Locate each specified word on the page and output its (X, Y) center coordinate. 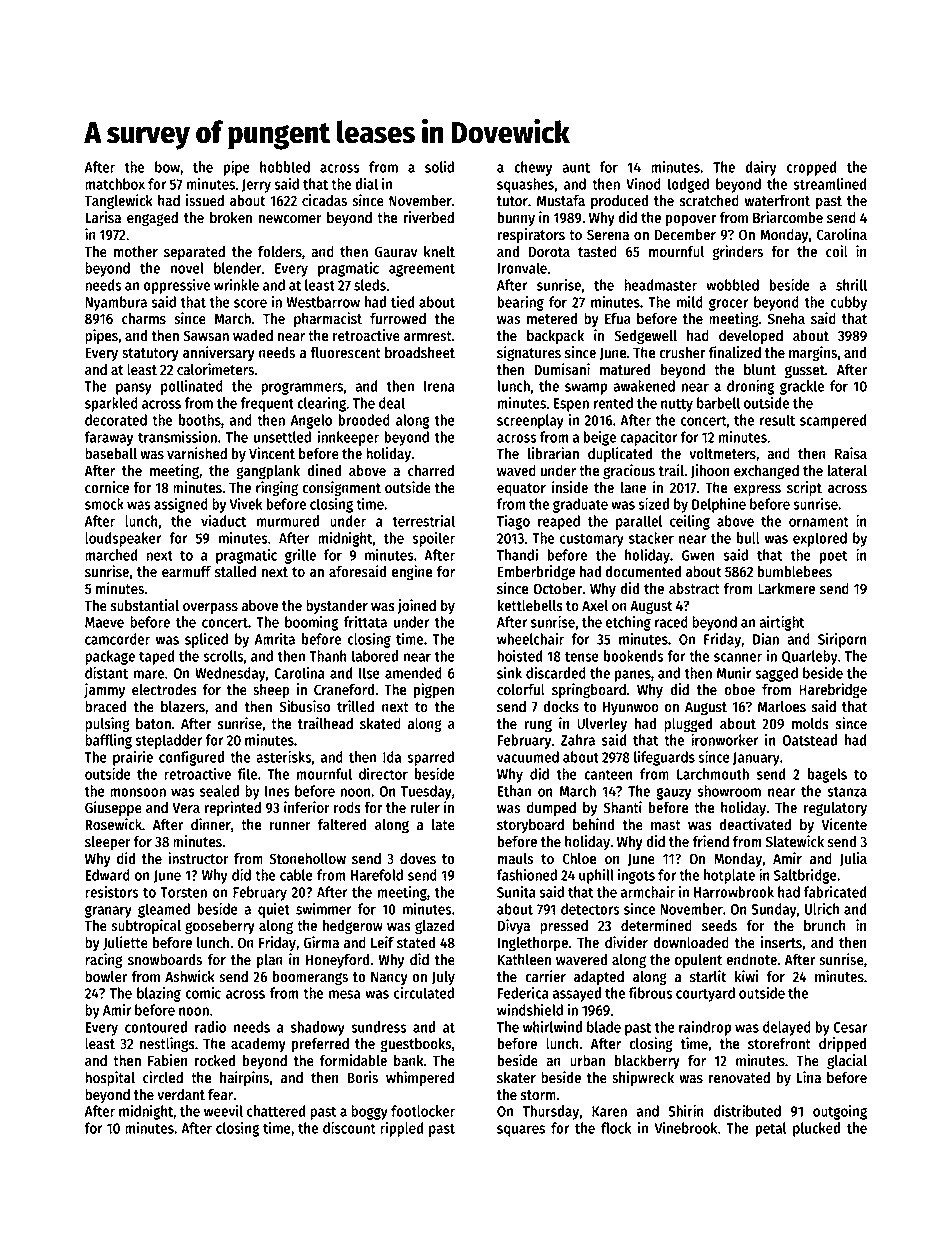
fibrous (650, 992)
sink (509, 672)
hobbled (285, 167)
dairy (761, 168)
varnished (197, 453)
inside (570, 487)
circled (163, 1077)
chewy (533, 168)
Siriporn (842, 640)
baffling (108, 741)
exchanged (766, 472)
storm (538, 1095)
